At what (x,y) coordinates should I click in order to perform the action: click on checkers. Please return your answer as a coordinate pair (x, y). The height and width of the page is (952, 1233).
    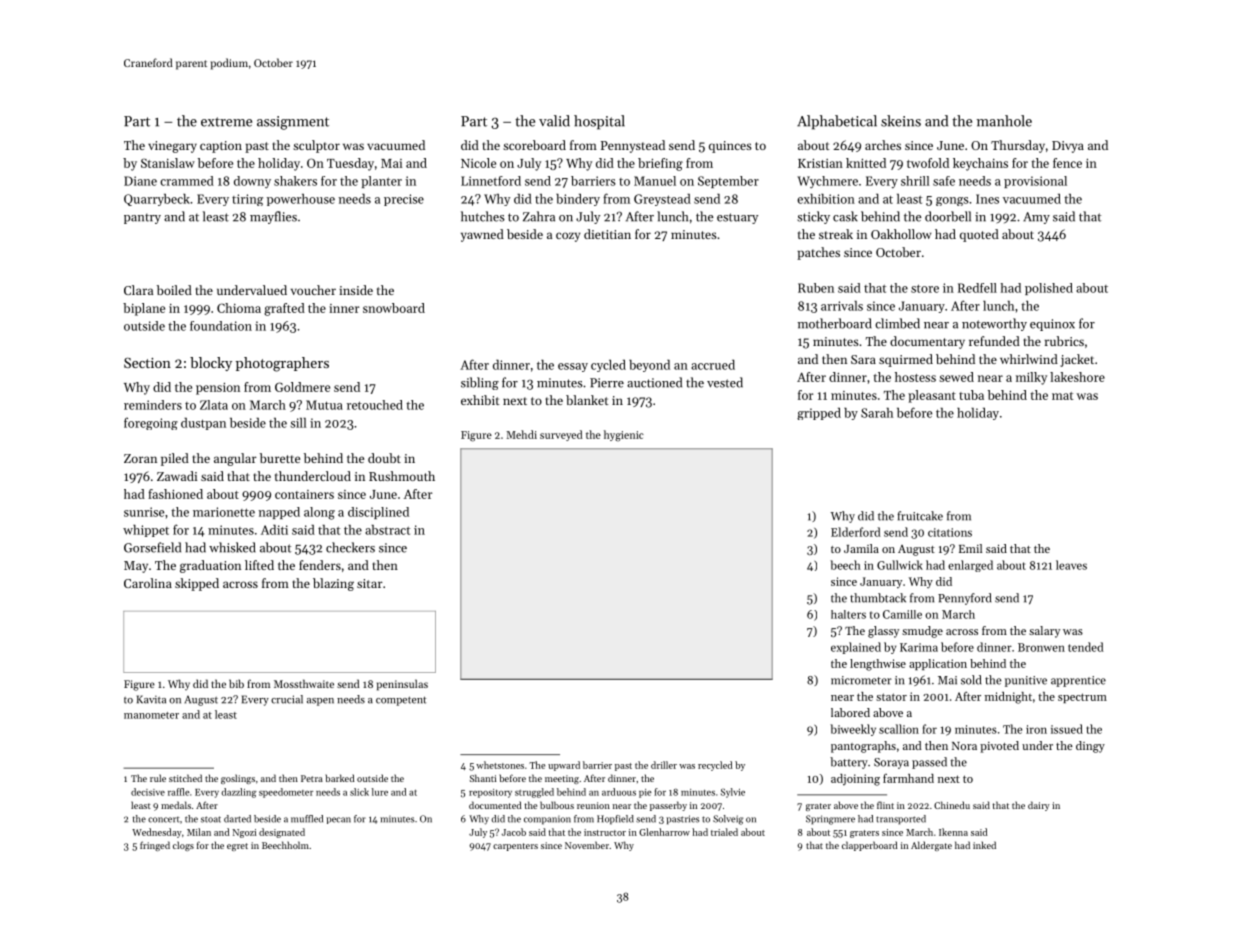
    Looking at the image, I should click on (350, 547).
